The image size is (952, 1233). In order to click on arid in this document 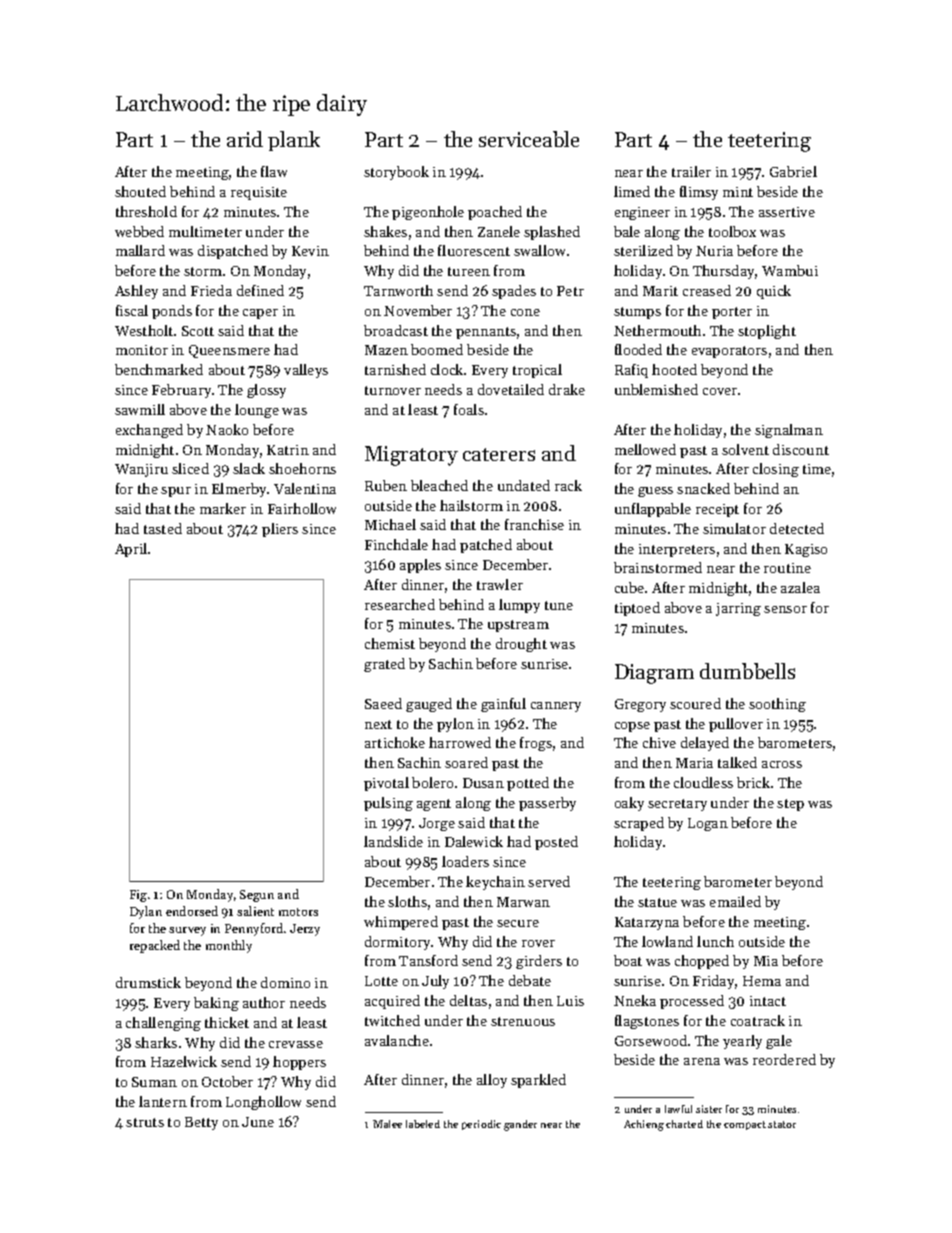, I will do `click(245, 139)`.
